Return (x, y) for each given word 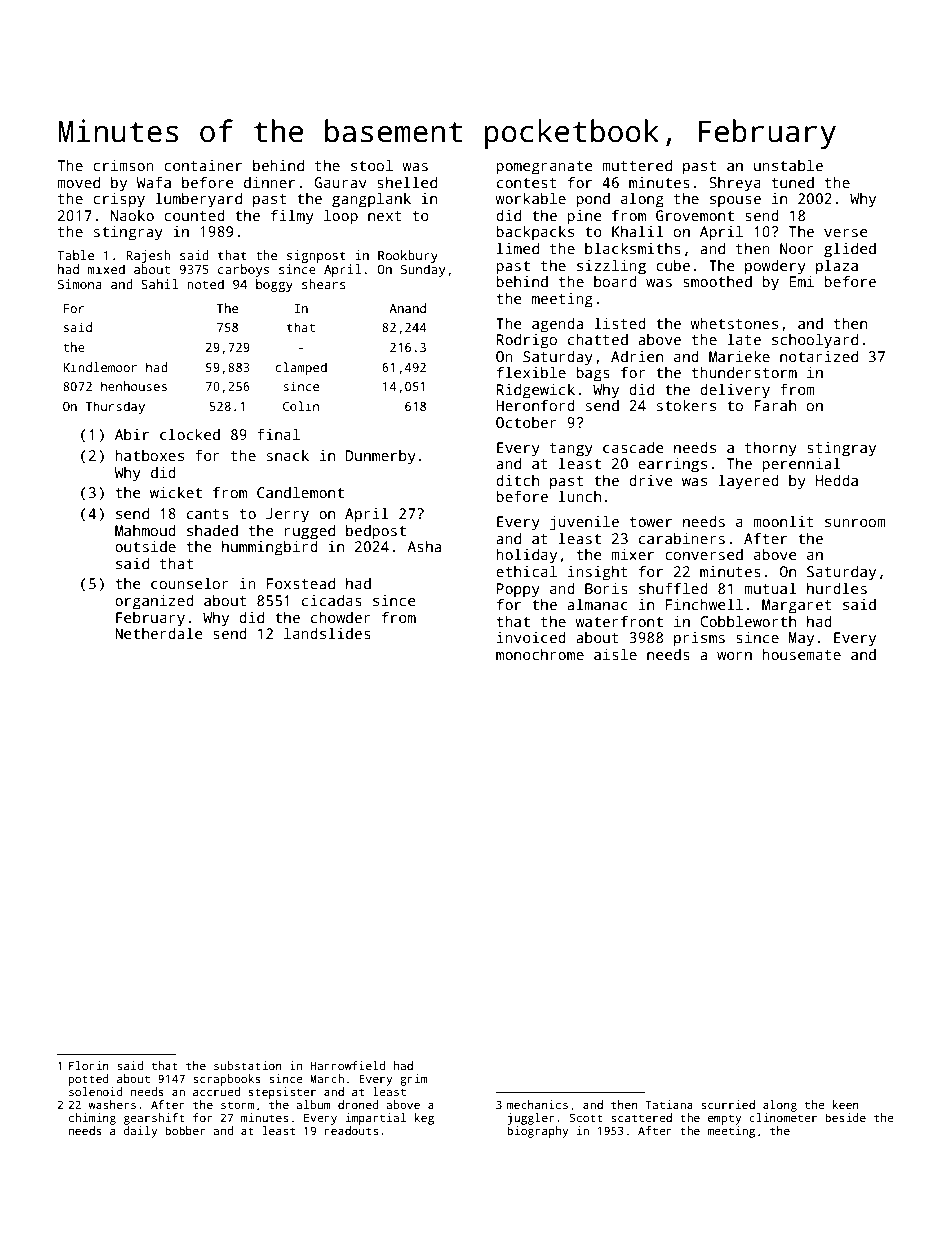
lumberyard (198, 200)
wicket (176, 492)
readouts (351, 1130)
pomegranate (544, 168)
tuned (793, 182)
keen (846, 1104)
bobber (185, 1130)
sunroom (855, 523)
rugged (310, 532)
